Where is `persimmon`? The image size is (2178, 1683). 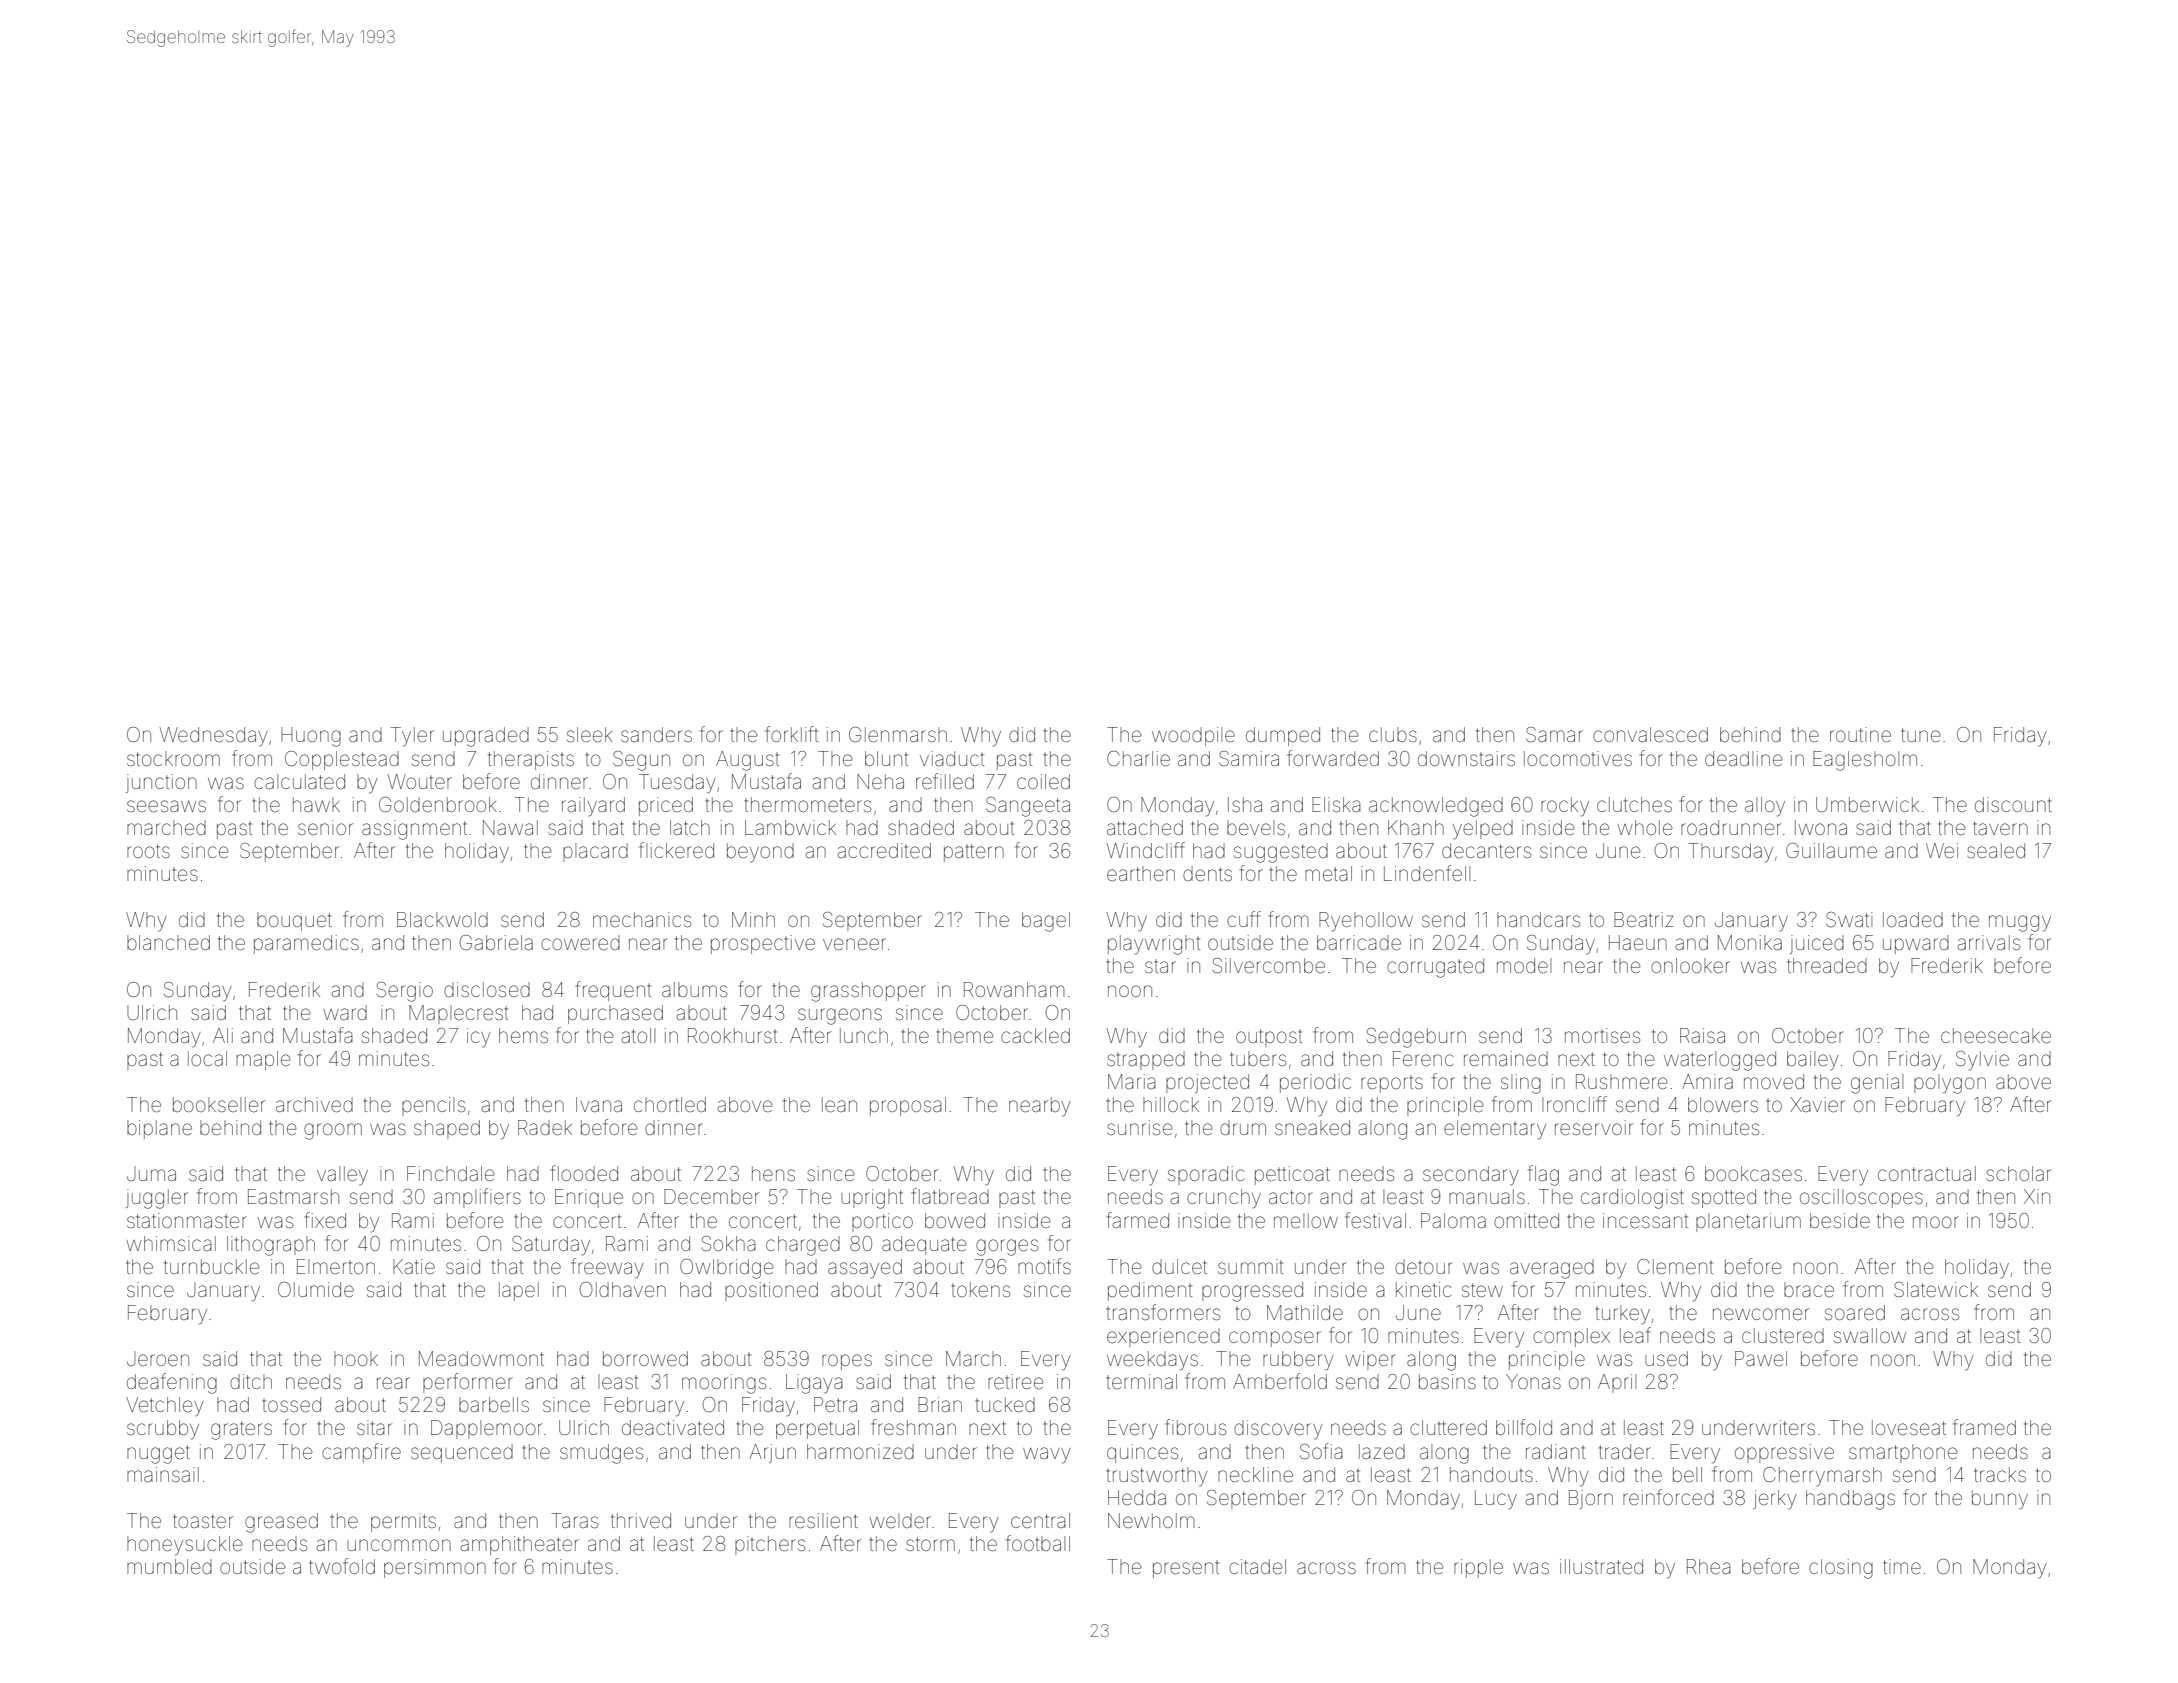 persimmon is located at coordinates (435, 1568).
